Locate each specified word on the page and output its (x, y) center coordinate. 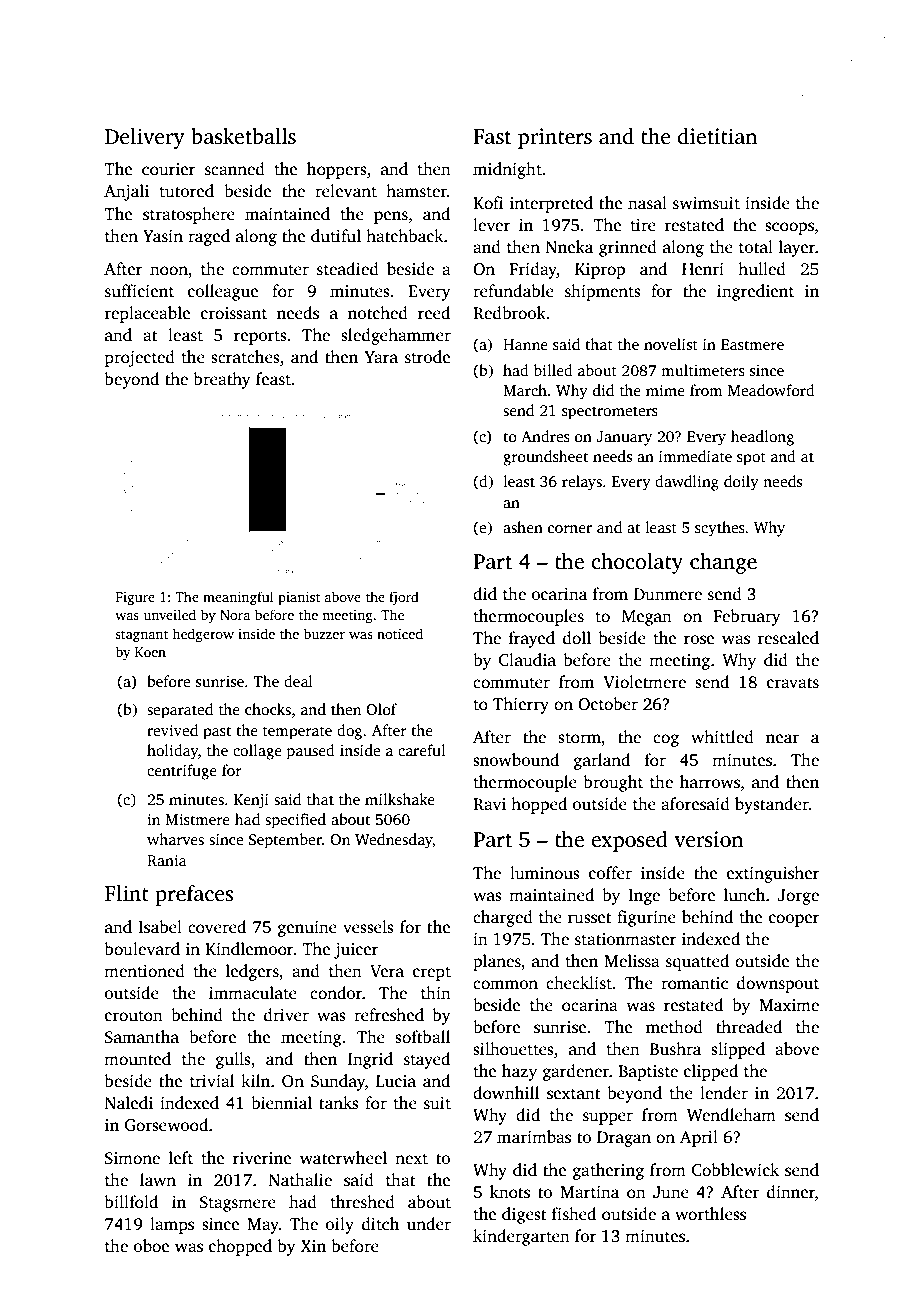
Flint (127, 893)
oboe (151, 1246)
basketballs (243, 136)
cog (666, 740)
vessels (368, 927)
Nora (235, 615)
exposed (629, 841)
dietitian (717, 136)
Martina (589, 1192)
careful (421, 750)
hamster (416, 191)
